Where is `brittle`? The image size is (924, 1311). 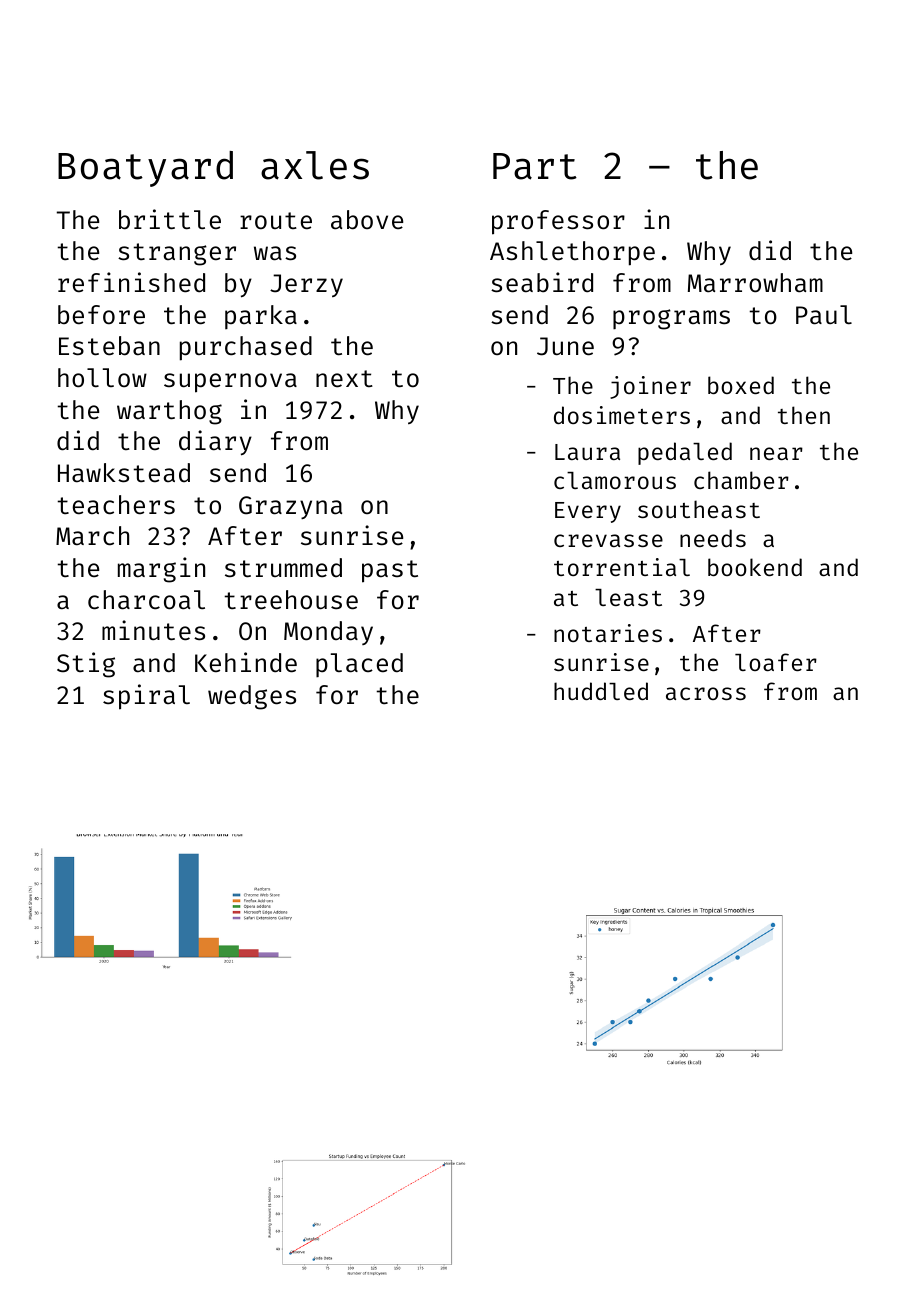
brittle is located at coordinates (170, 219).
